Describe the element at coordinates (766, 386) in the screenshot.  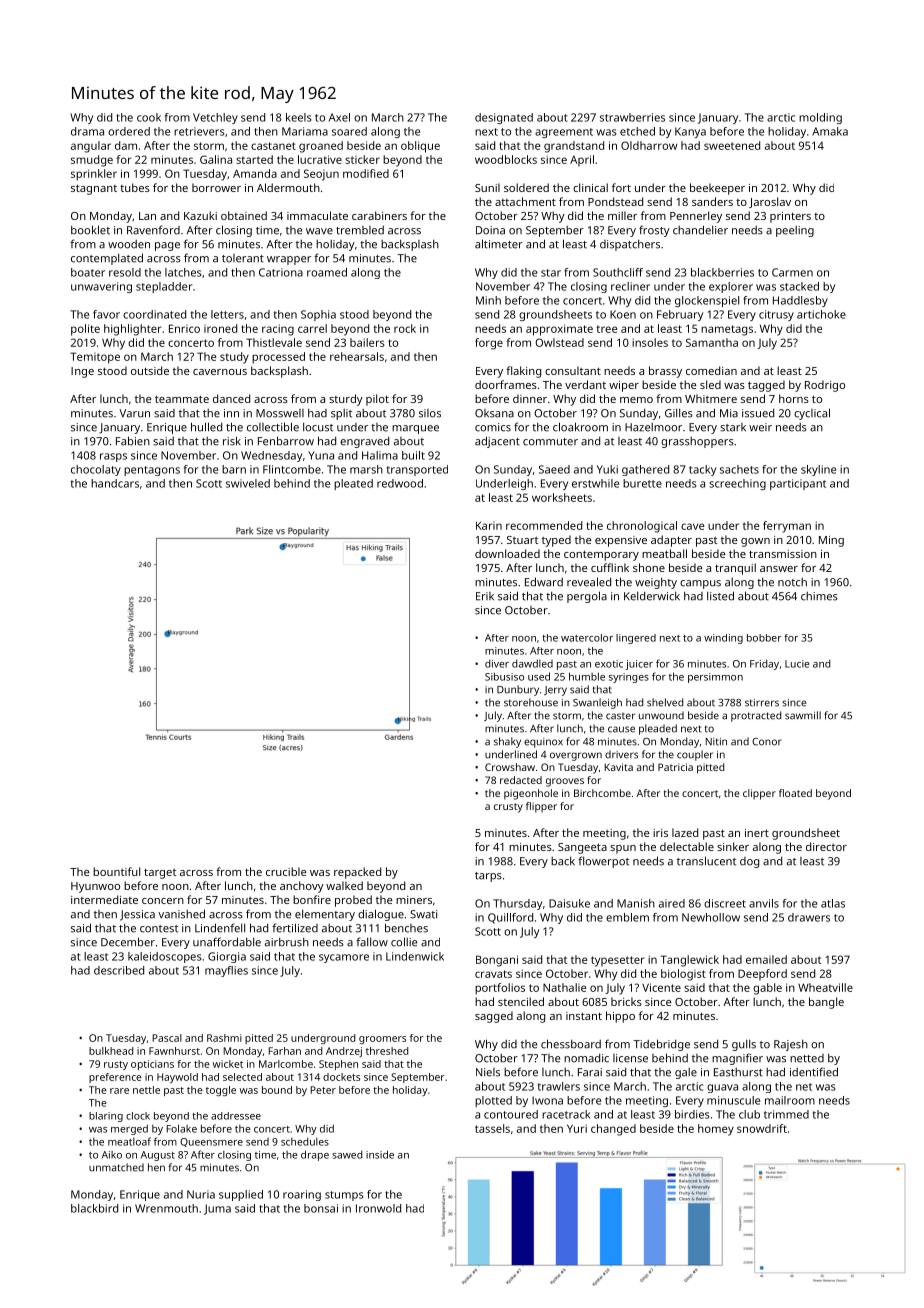
I see `tagged` at that location.
